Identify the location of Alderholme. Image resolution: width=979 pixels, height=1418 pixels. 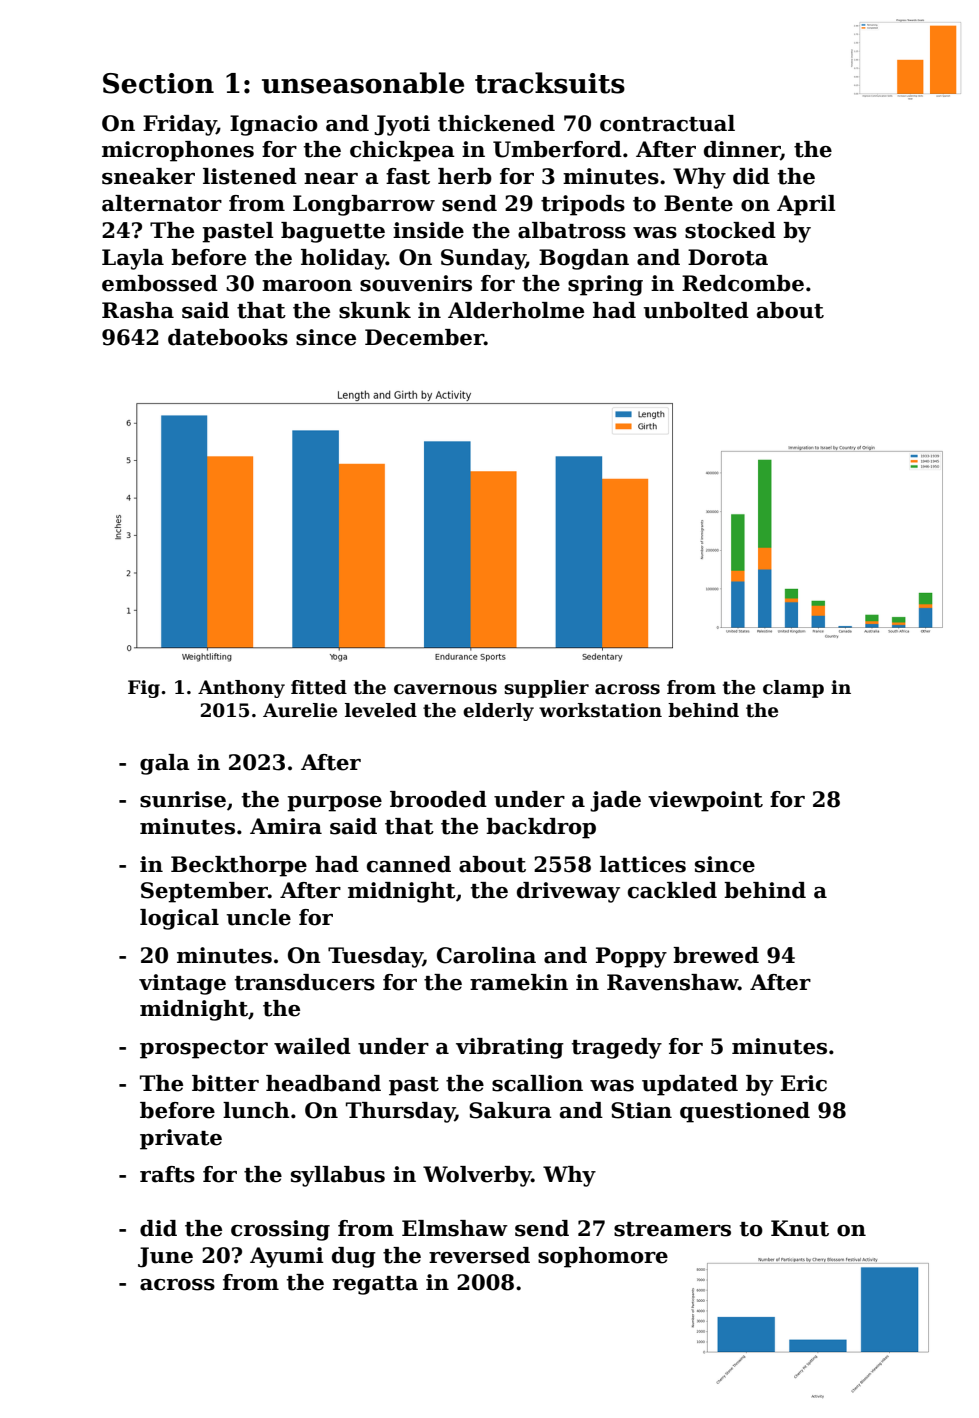
(516, 310).
